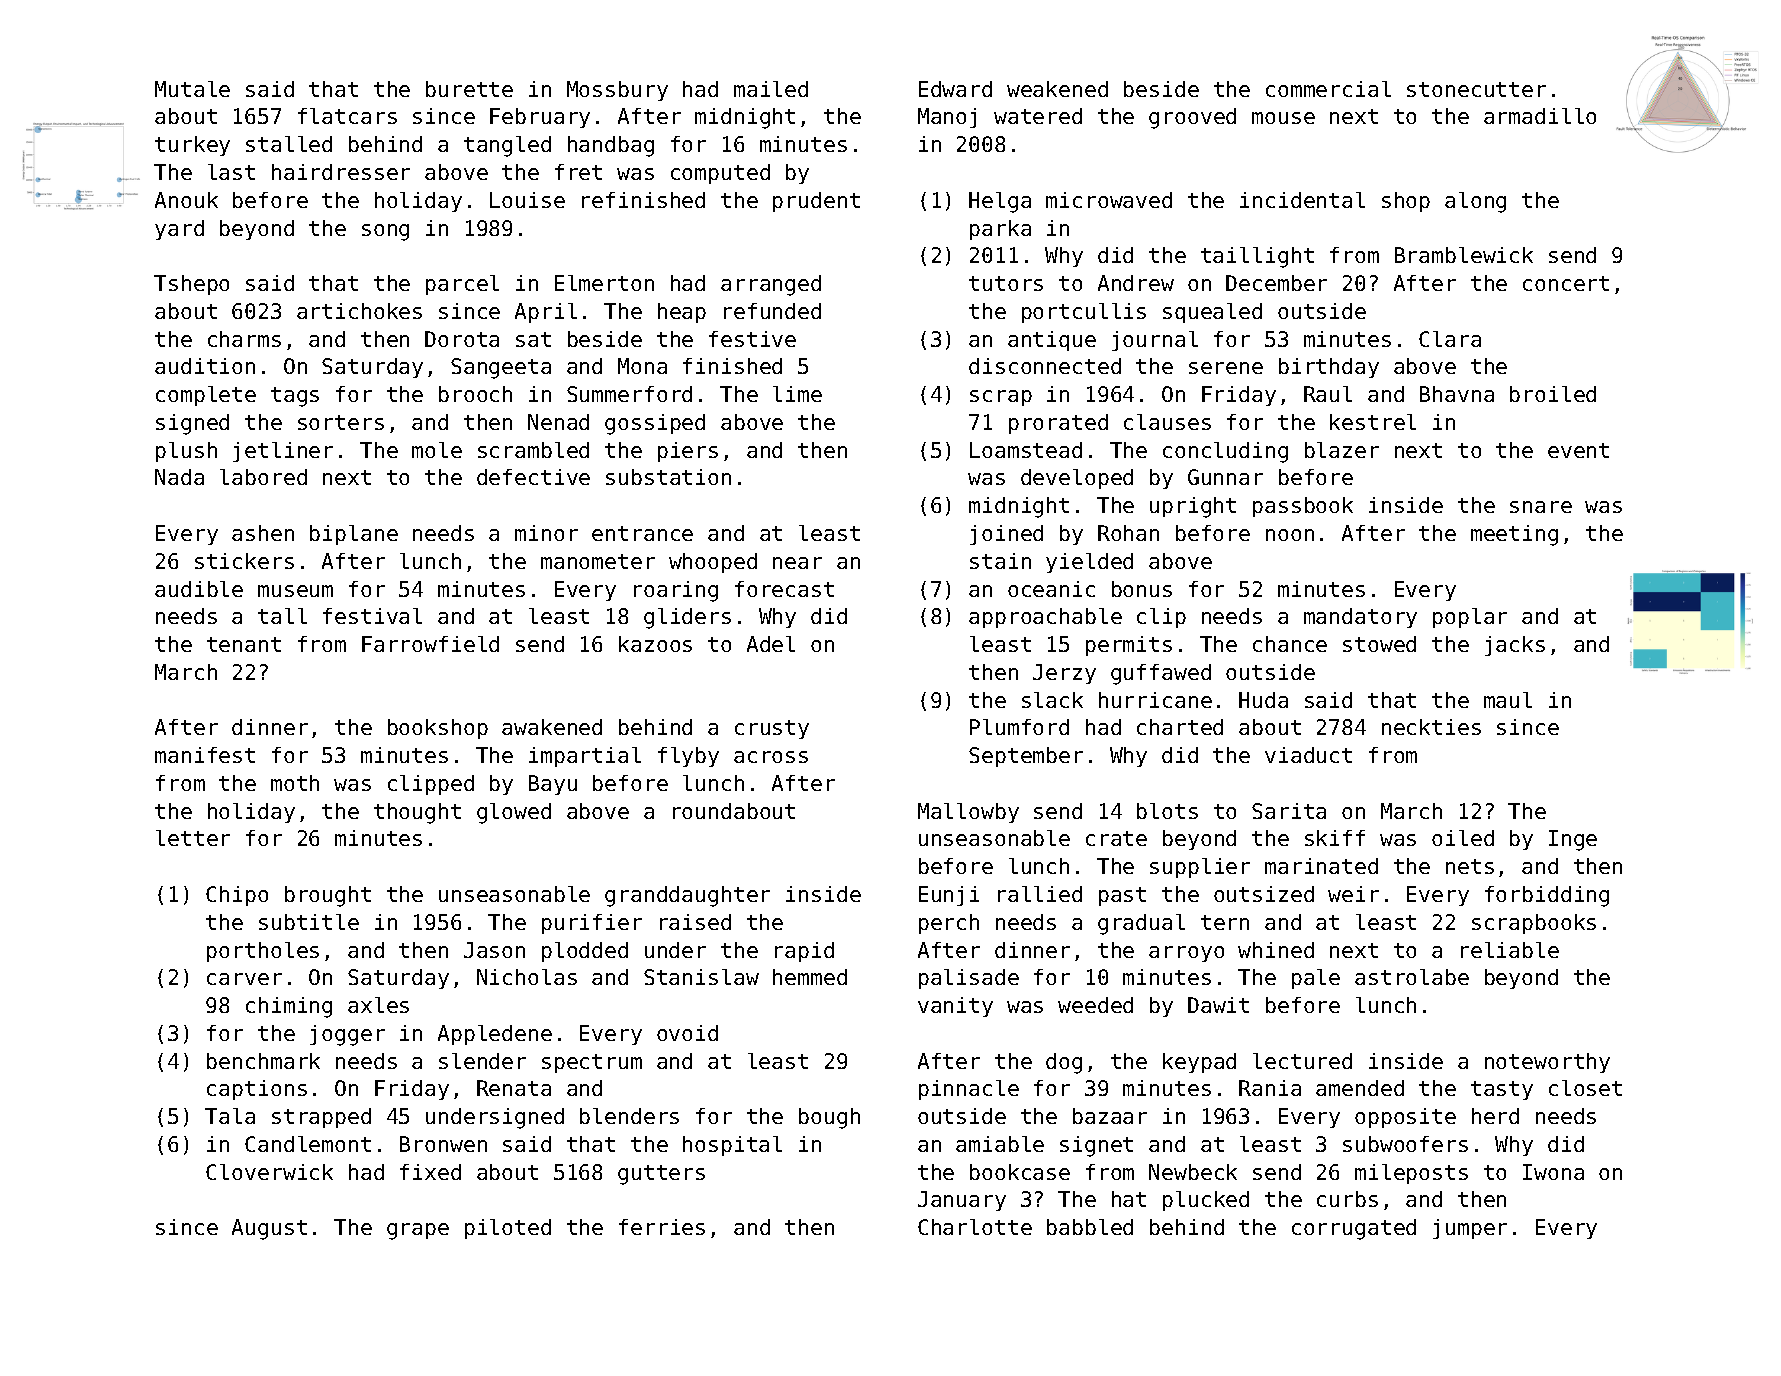  What do you see at coordinates (1541, 507) in the screenshot?
I see `snare` at bounding box center [1541, 507].
